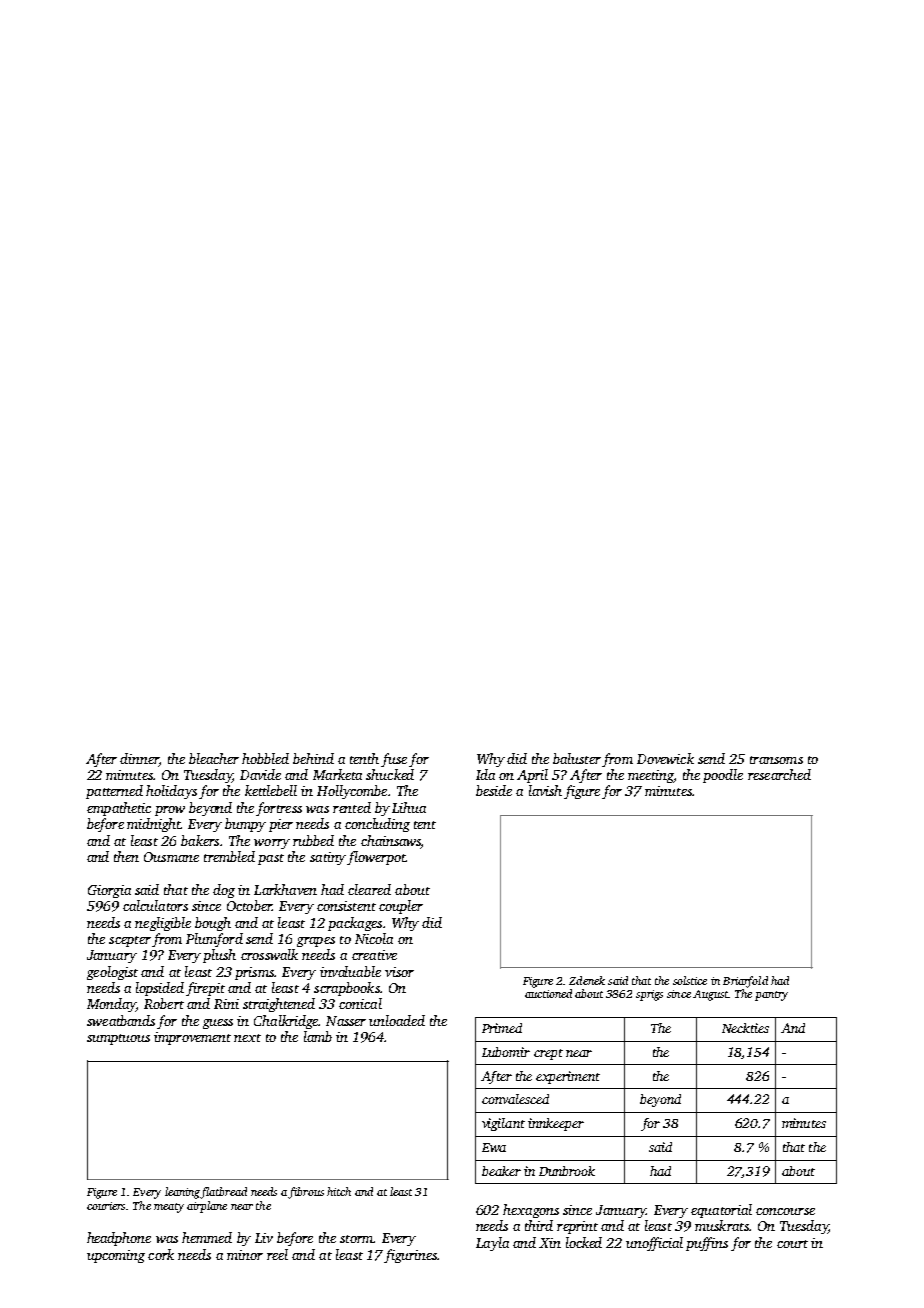  Describe the element at coordinates (494, 1147) in the image. I see `Ewa` at that location.
